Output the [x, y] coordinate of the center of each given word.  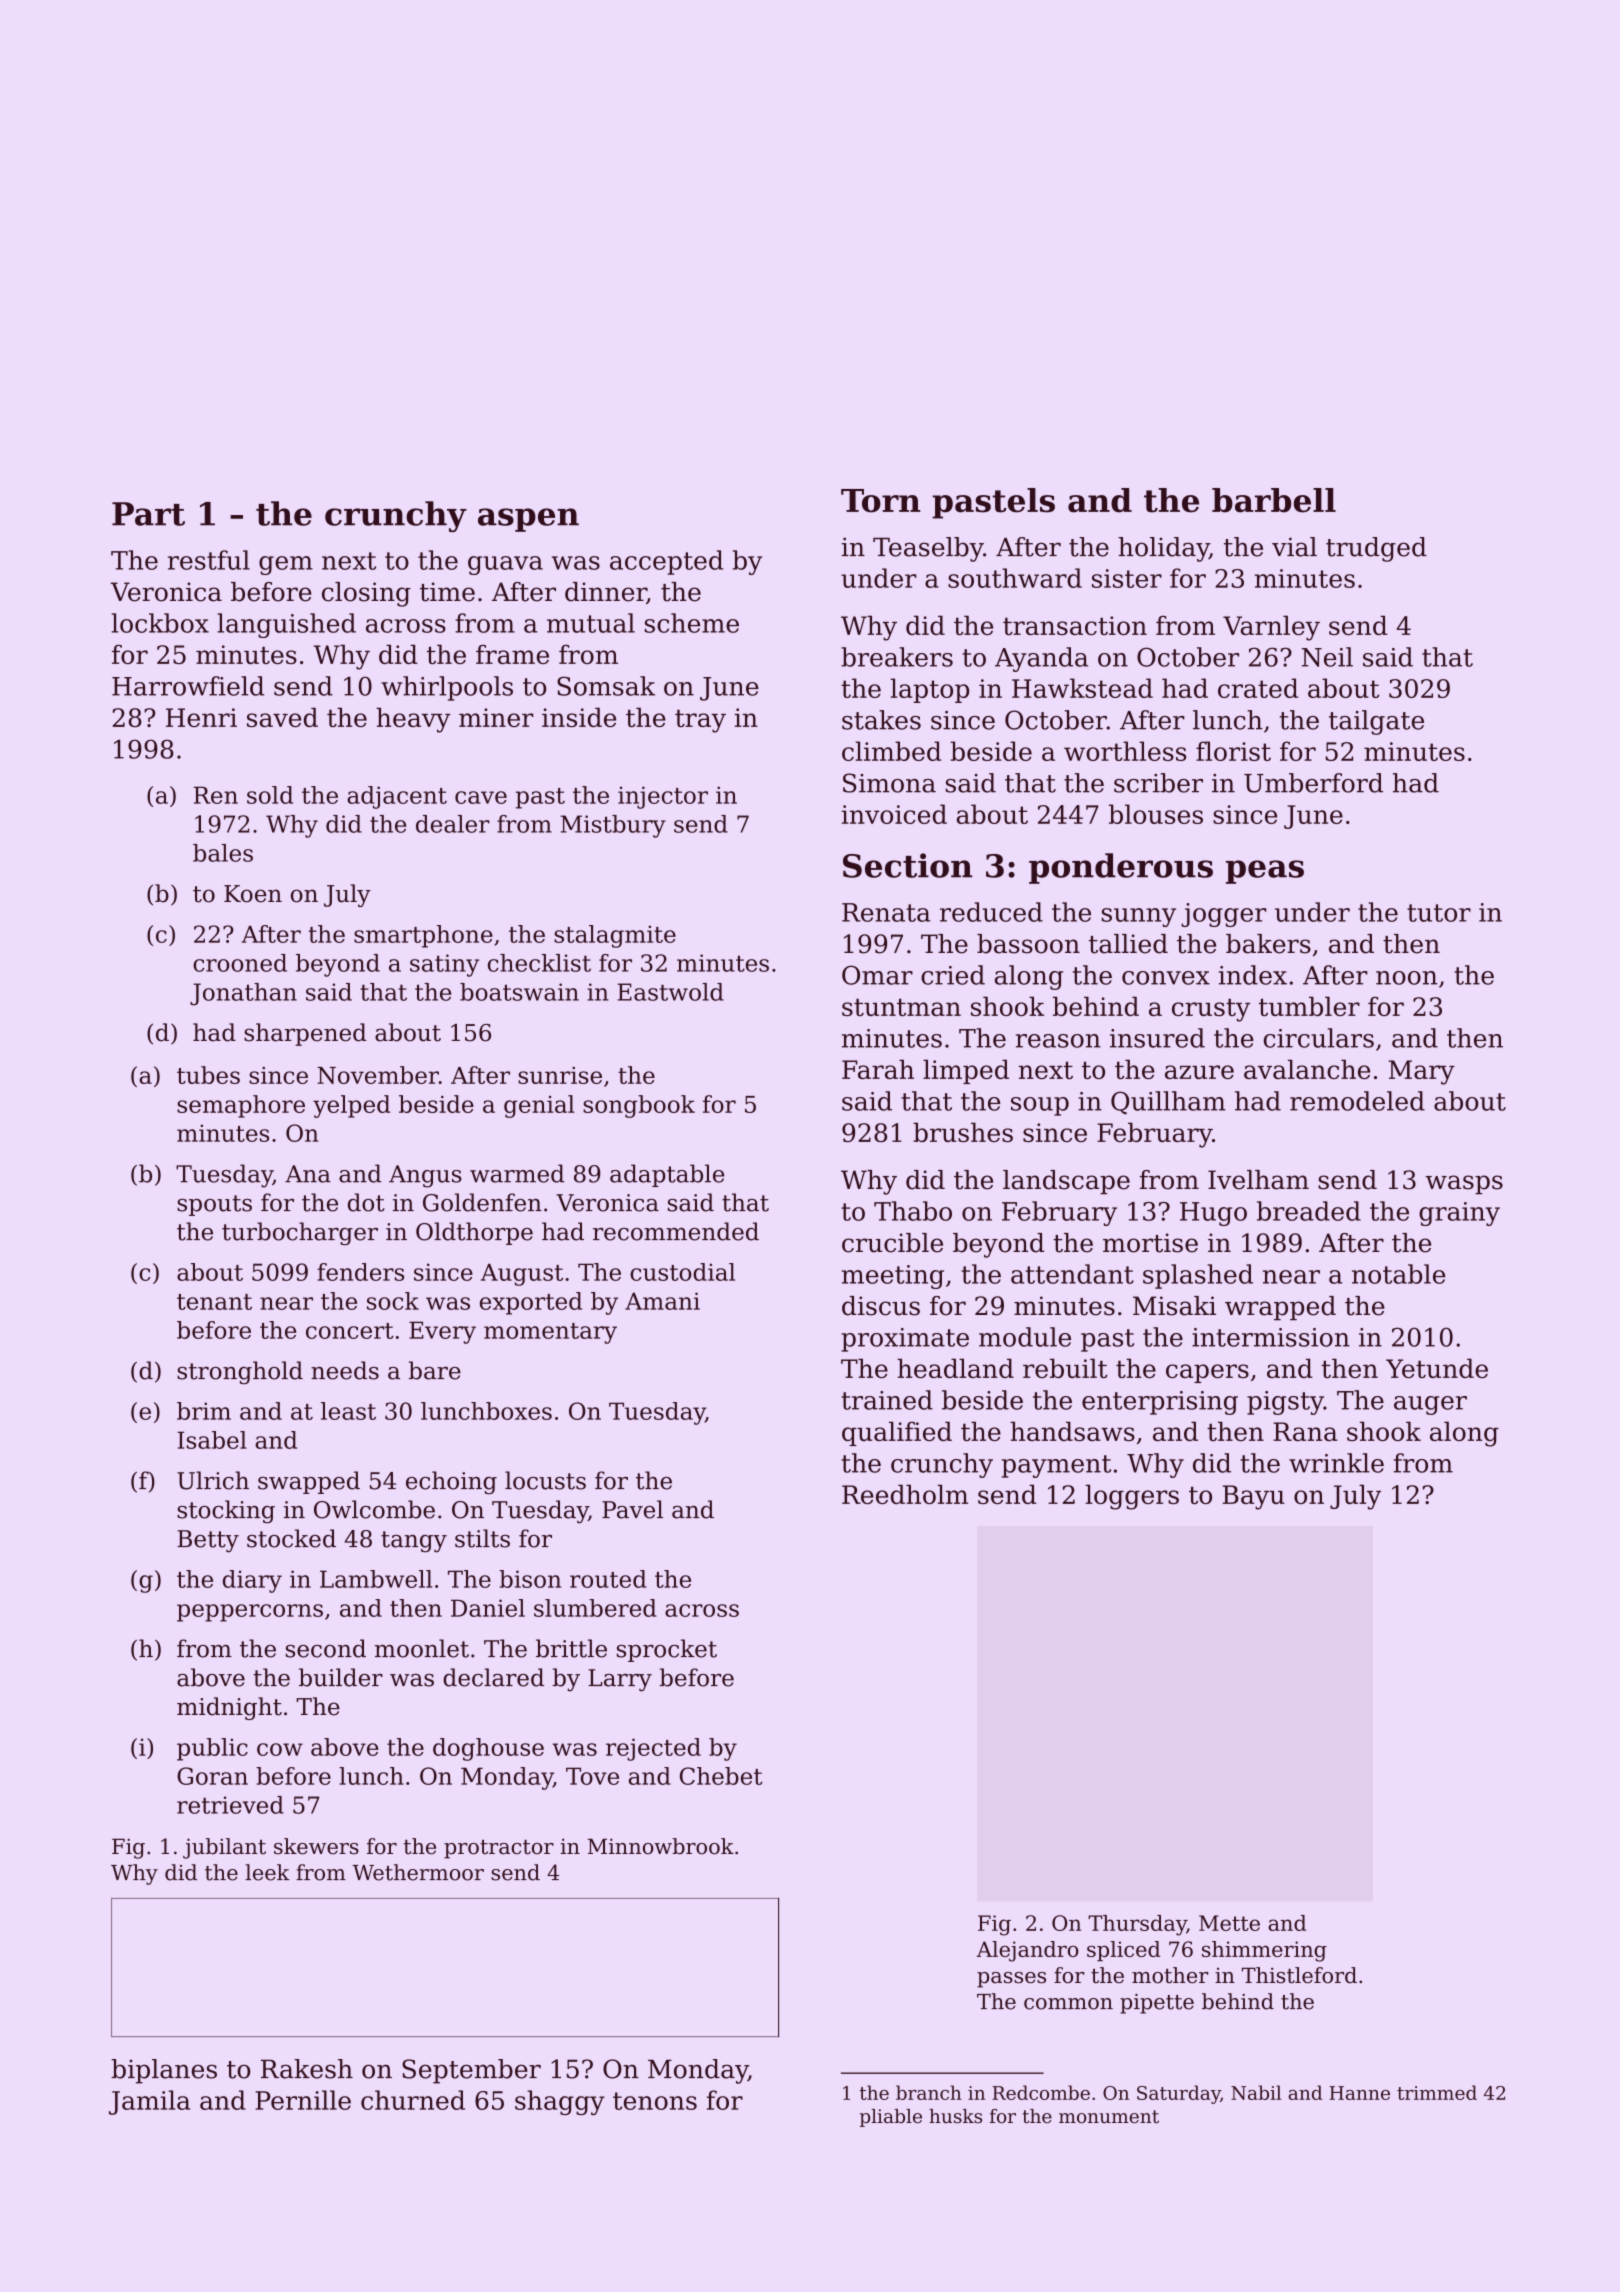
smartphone [423, 936]
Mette [1229, 1923]
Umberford [1313, 783]
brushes [963, 1132]
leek [267, 1872]
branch [929, 2092]
